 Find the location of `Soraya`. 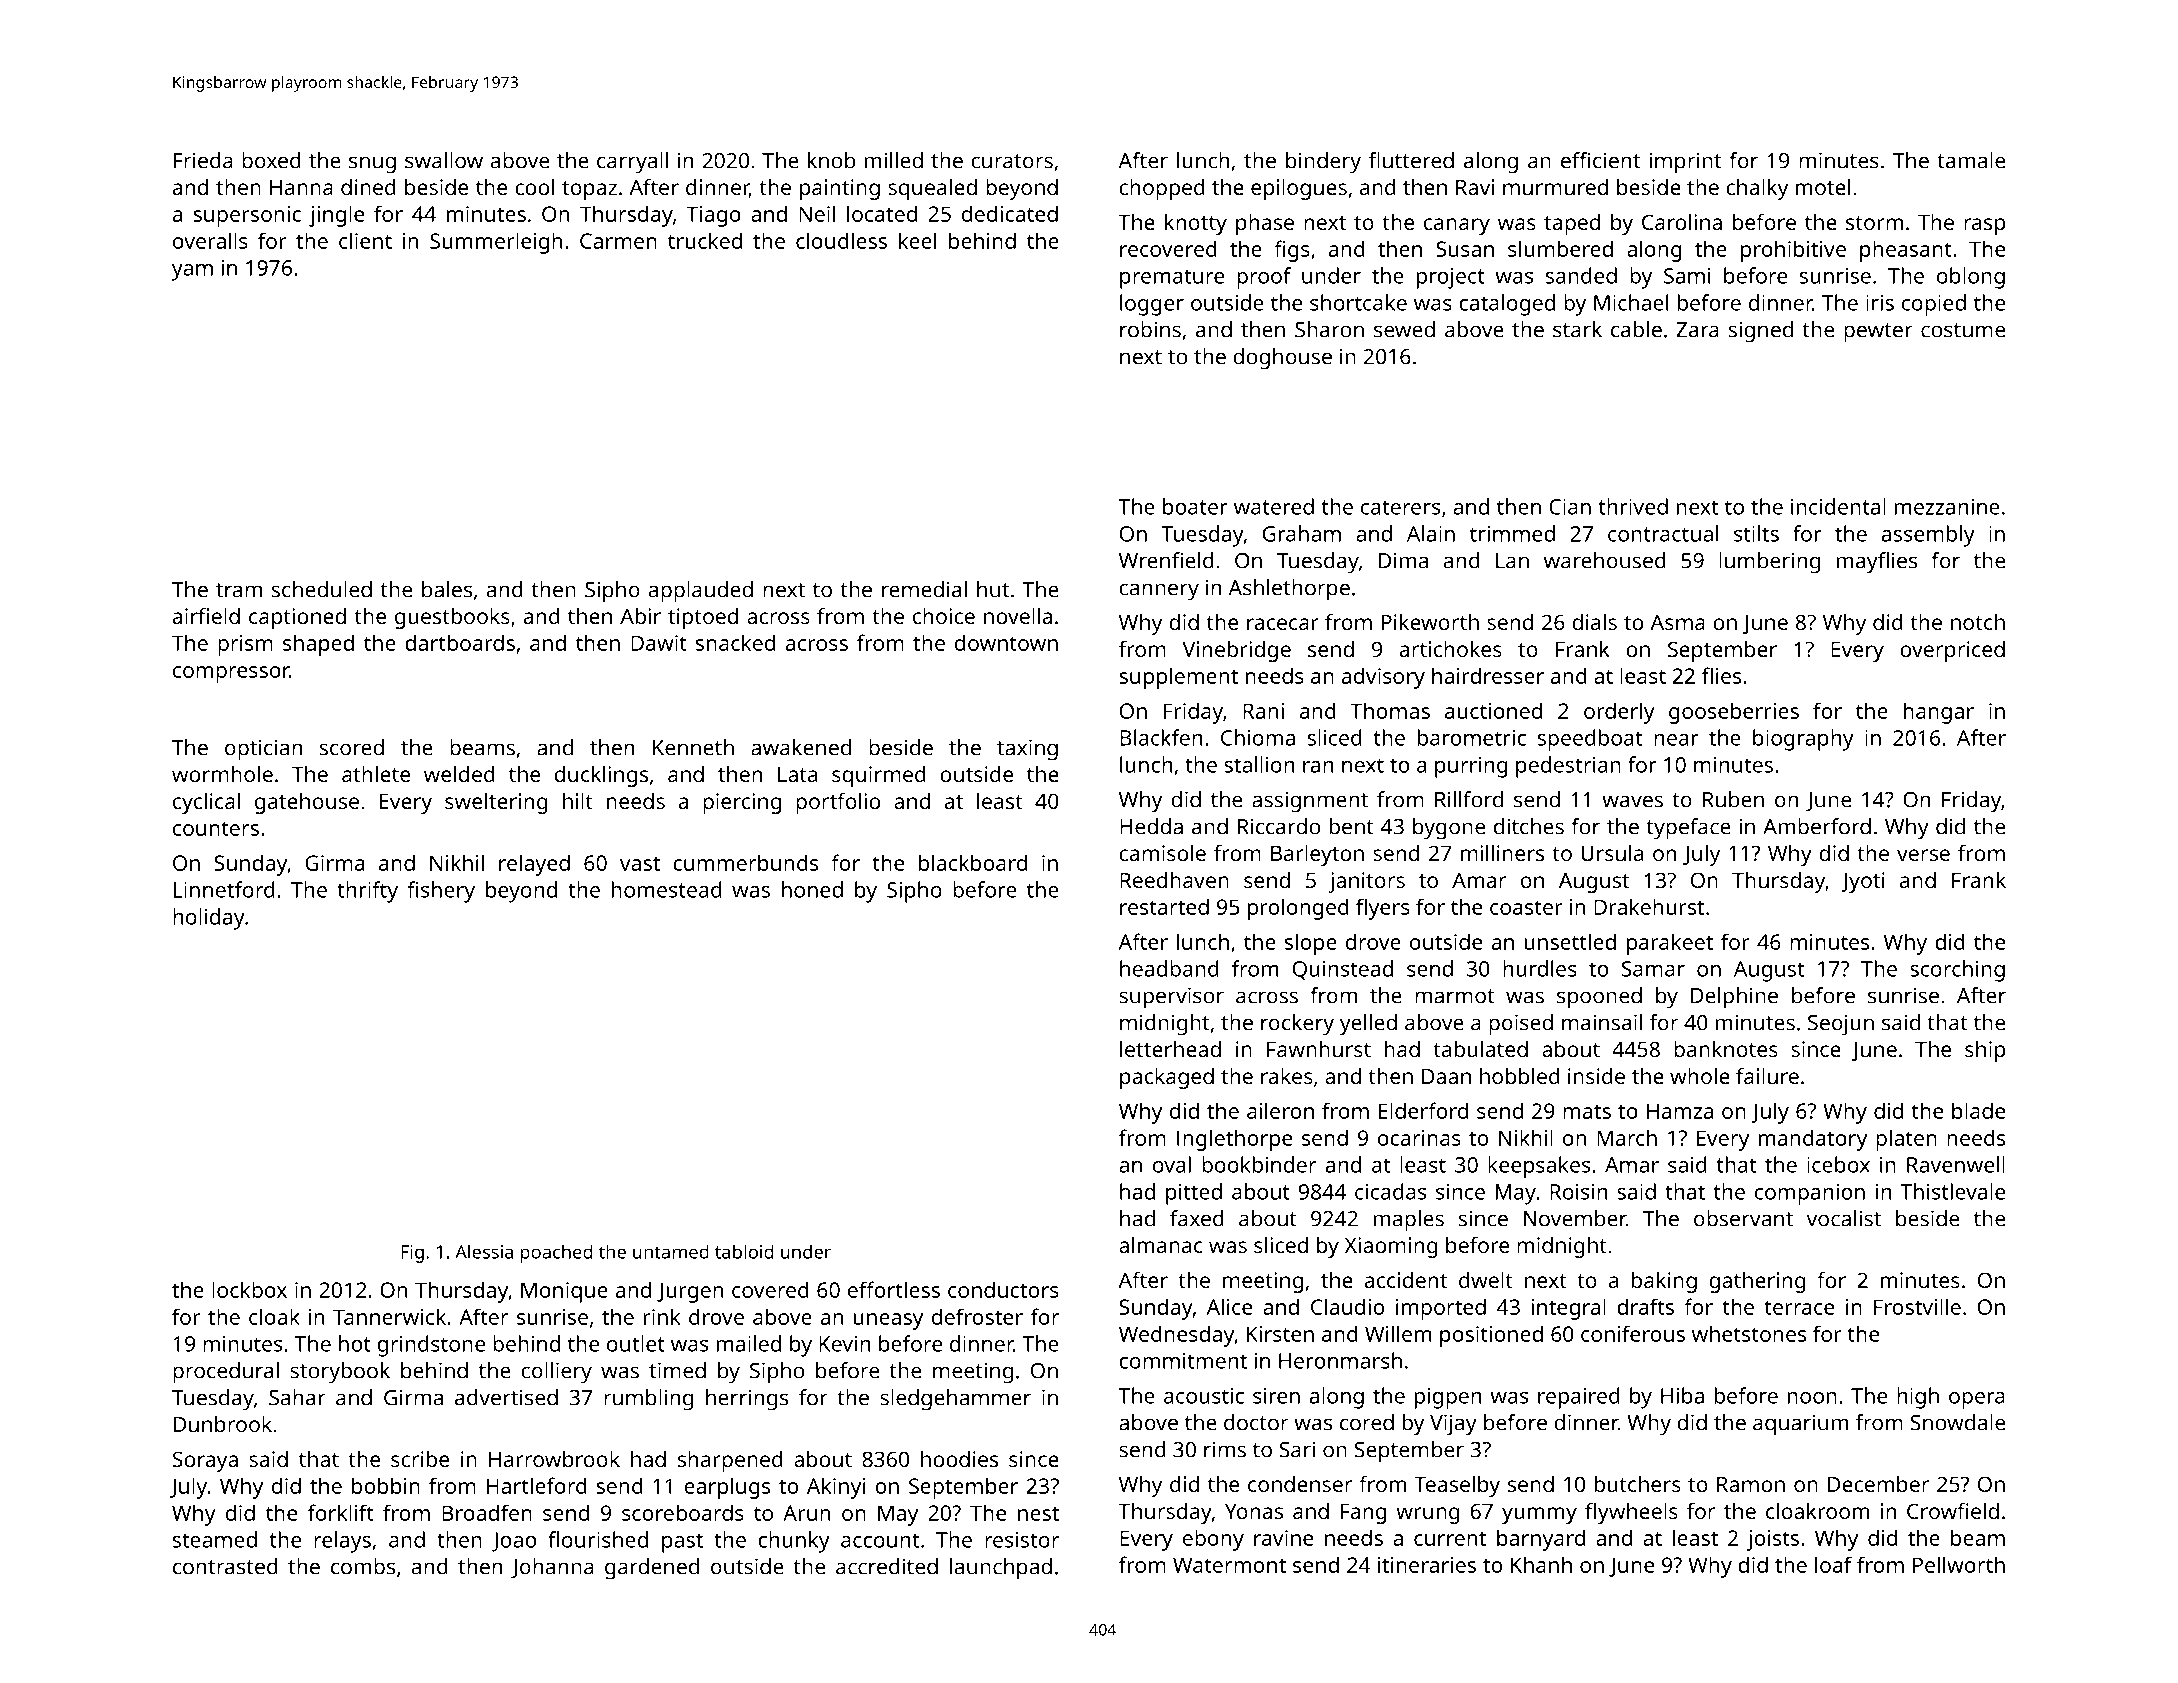

Soraya is located at coordinates (205, 1461).
